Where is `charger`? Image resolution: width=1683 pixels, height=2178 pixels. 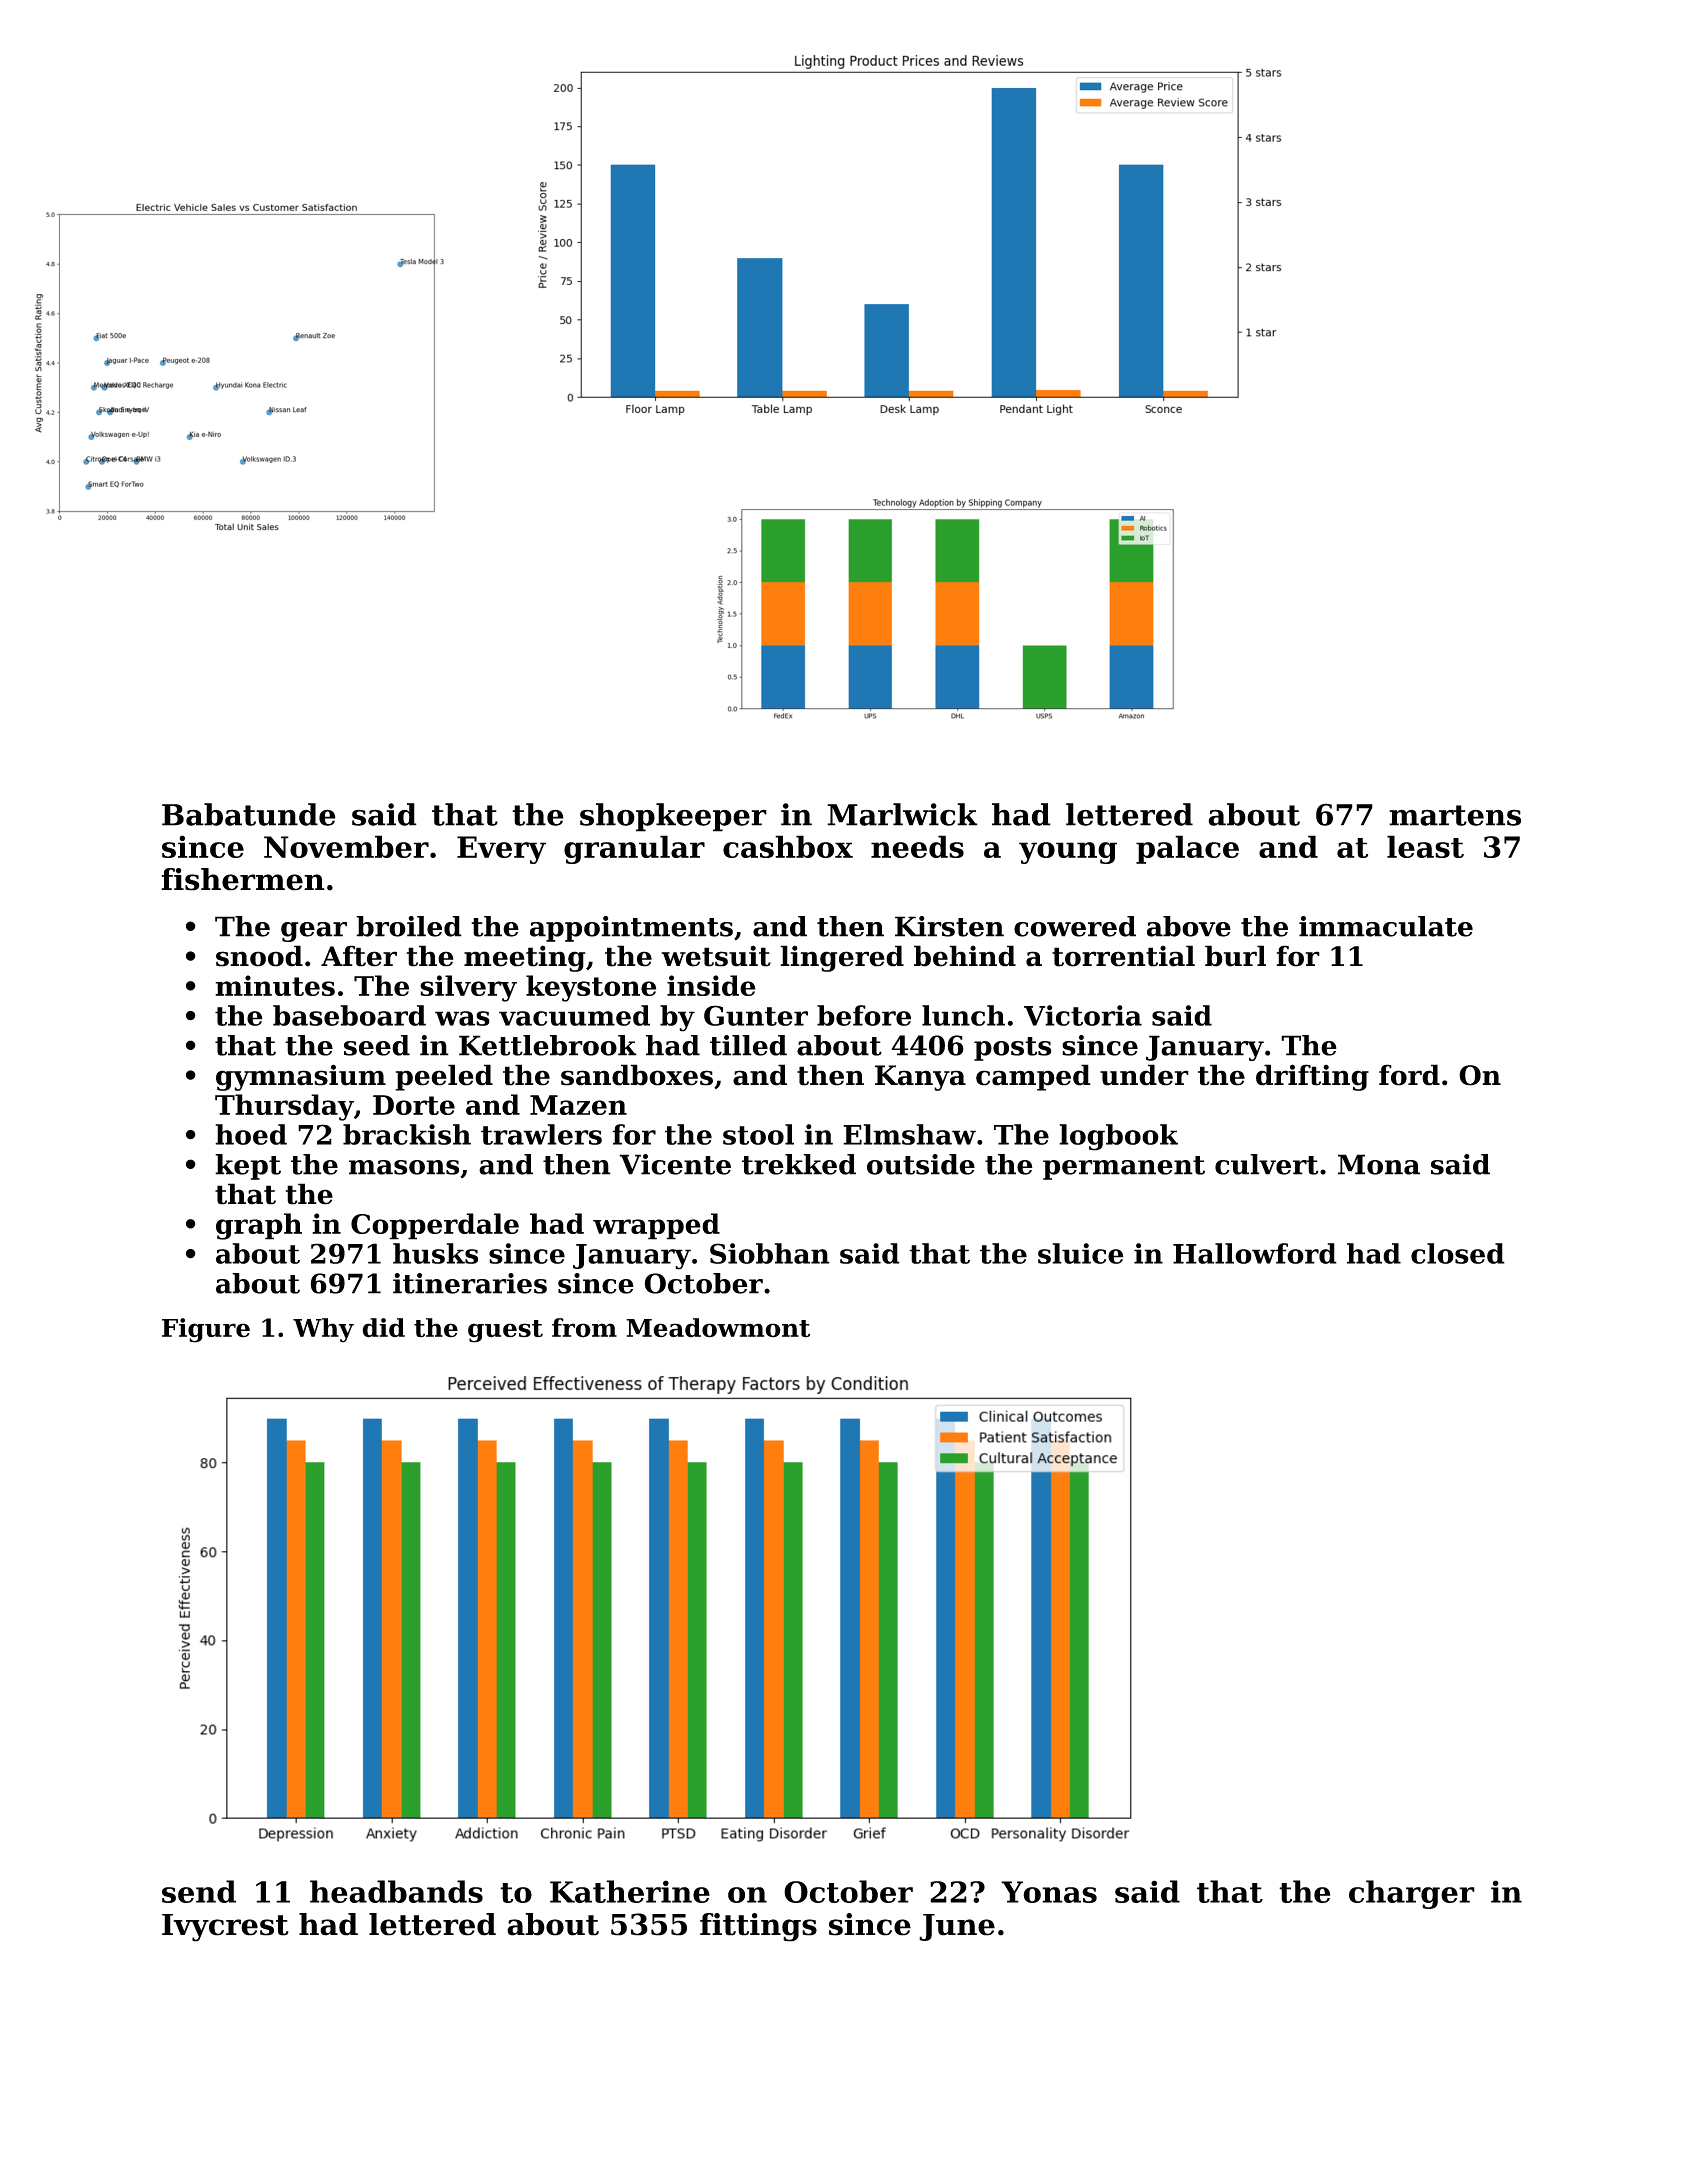
charger is located at coordinates (1412, 1894).
